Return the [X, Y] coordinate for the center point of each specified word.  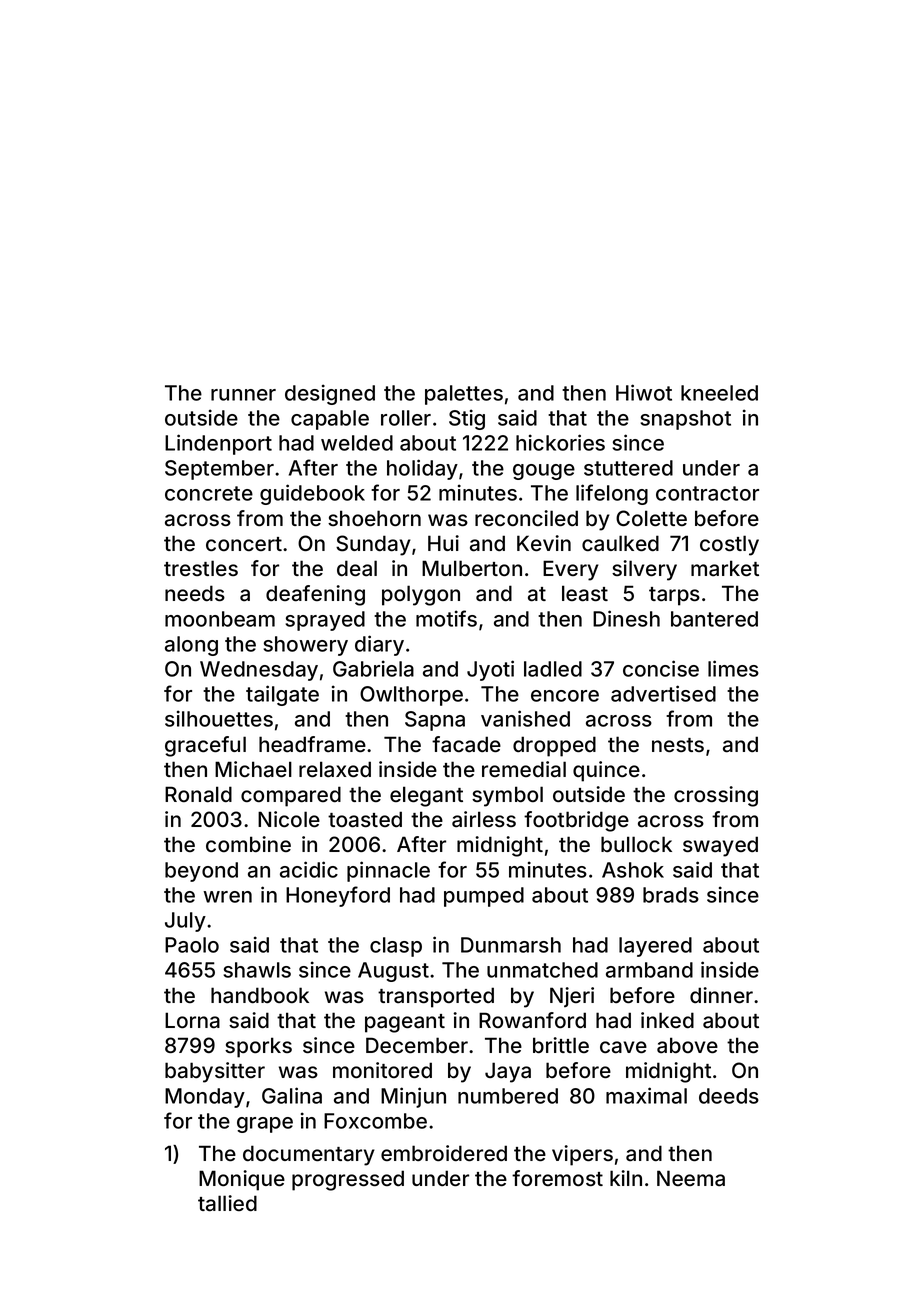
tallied [227, 1203]
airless [484, 819]
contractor [707, 493]
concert [244, 544]
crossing [716, 796]
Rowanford [532, 1020]
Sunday [373, 545]
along [191, 646]
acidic [309, 869]
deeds [729, 1096]
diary [379, 645]
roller [406, 418]
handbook [260, 995]
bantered [714, 619]
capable [330, 420]
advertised [663, 693]
